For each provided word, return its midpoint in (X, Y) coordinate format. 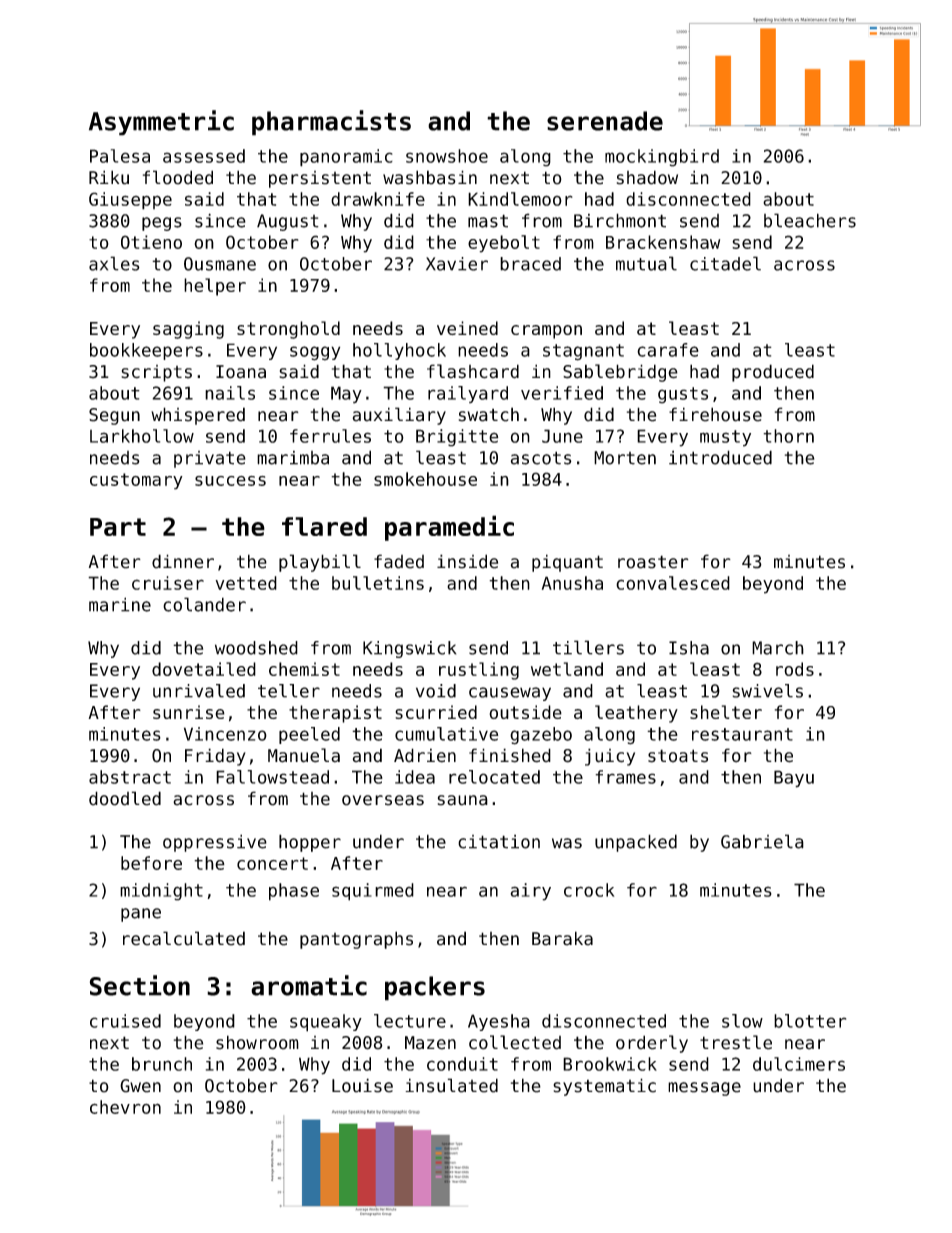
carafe (668, 350)
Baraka (562, 938)
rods (795, 669)
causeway (510, 694)
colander (204, 604)
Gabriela (762, 841)
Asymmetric (161, 123)
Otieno (151, 242)
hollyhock (399, 351)
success (230, 481)
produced (773, 373)
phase (294, 892)
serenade (605, 121)
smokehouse (425, 479)
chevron (125, 1107)
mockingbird (662, 158)
